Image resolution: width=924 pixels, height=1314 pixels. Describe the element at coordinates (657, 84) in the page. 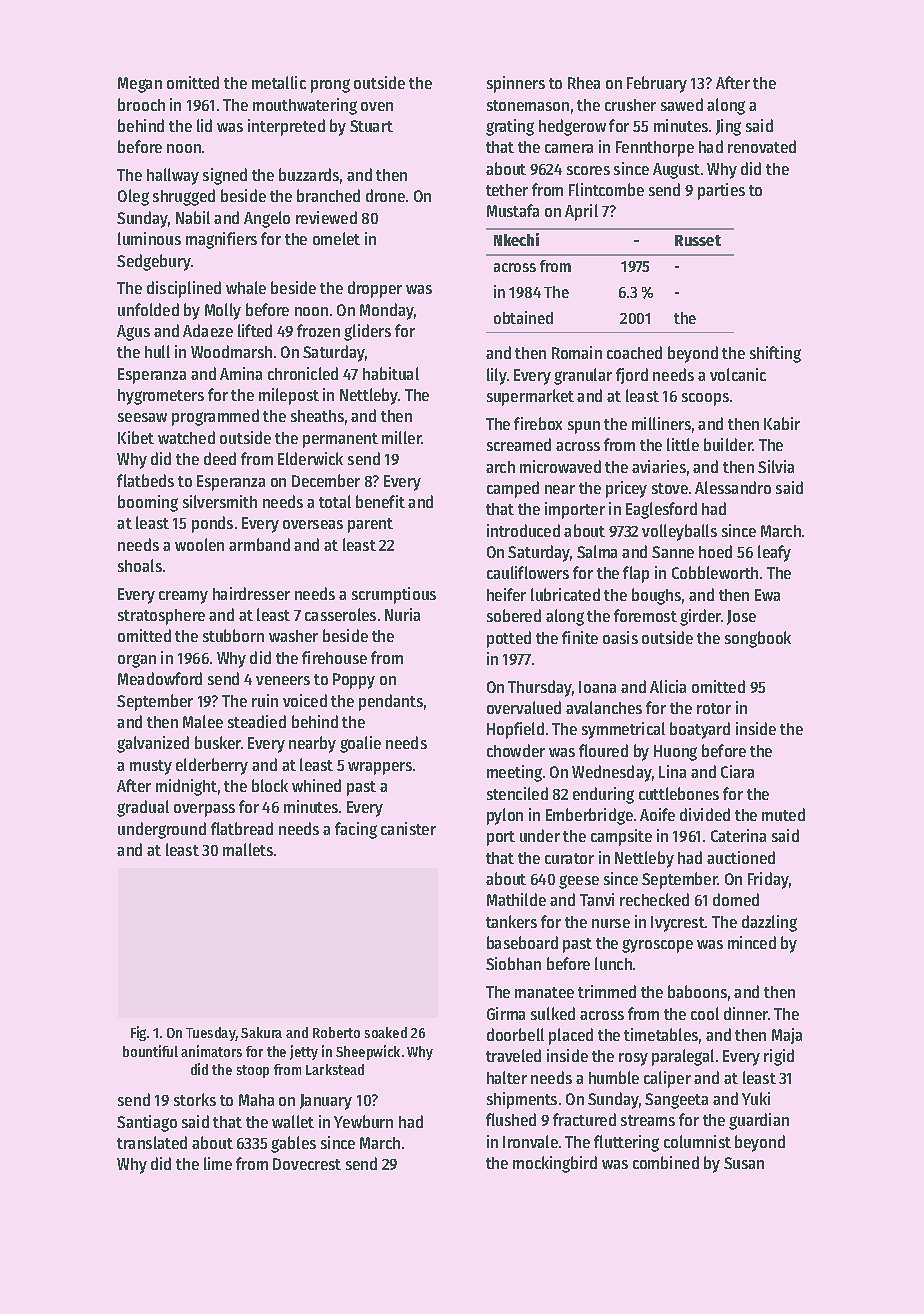

I see `February` at that location.
